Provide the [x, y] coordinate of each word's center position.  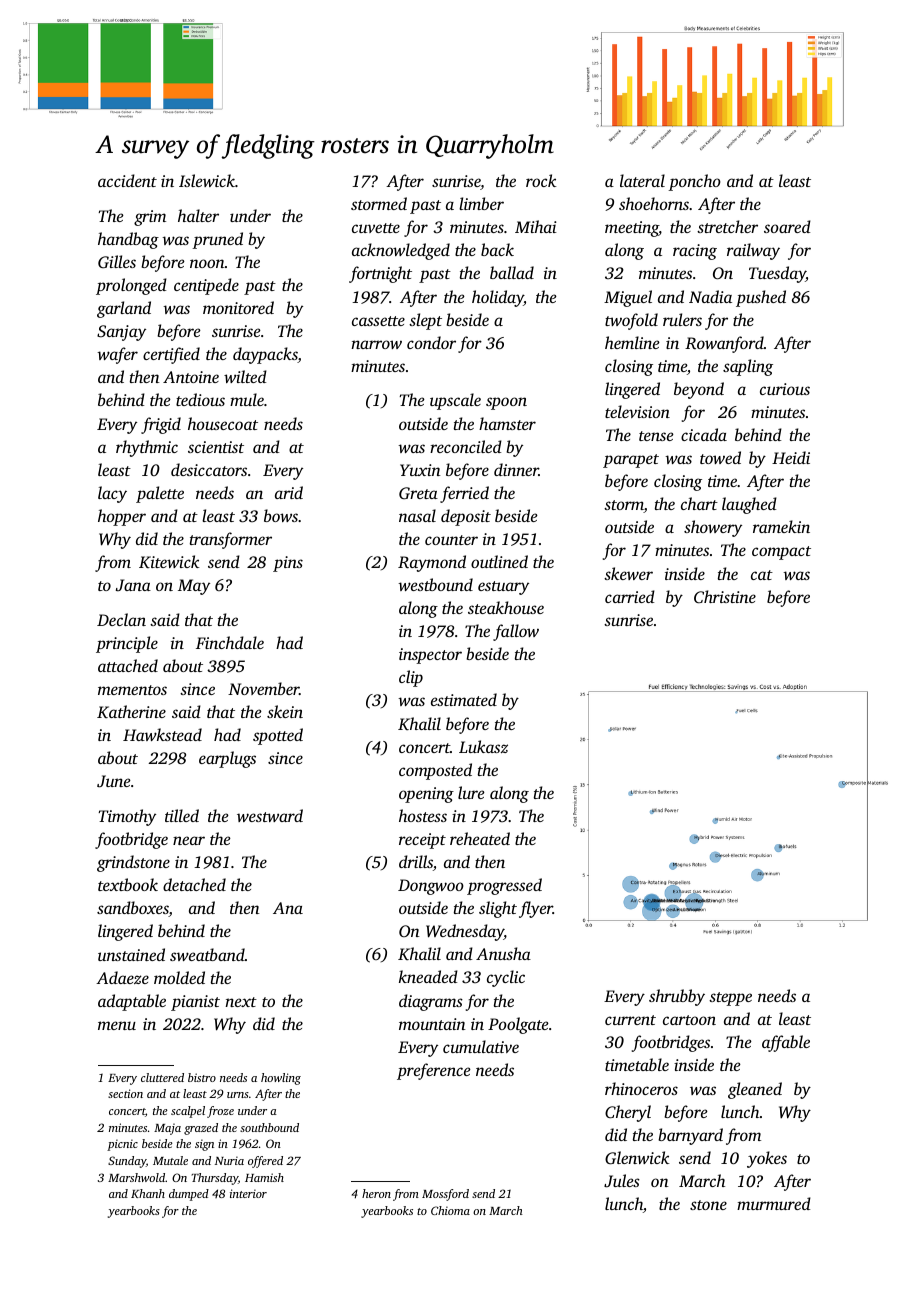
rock [541, 180]
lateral [642, 180]
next [241, 1002]
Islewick [207, 180]
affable [786, 1043]
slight [498, 909]
